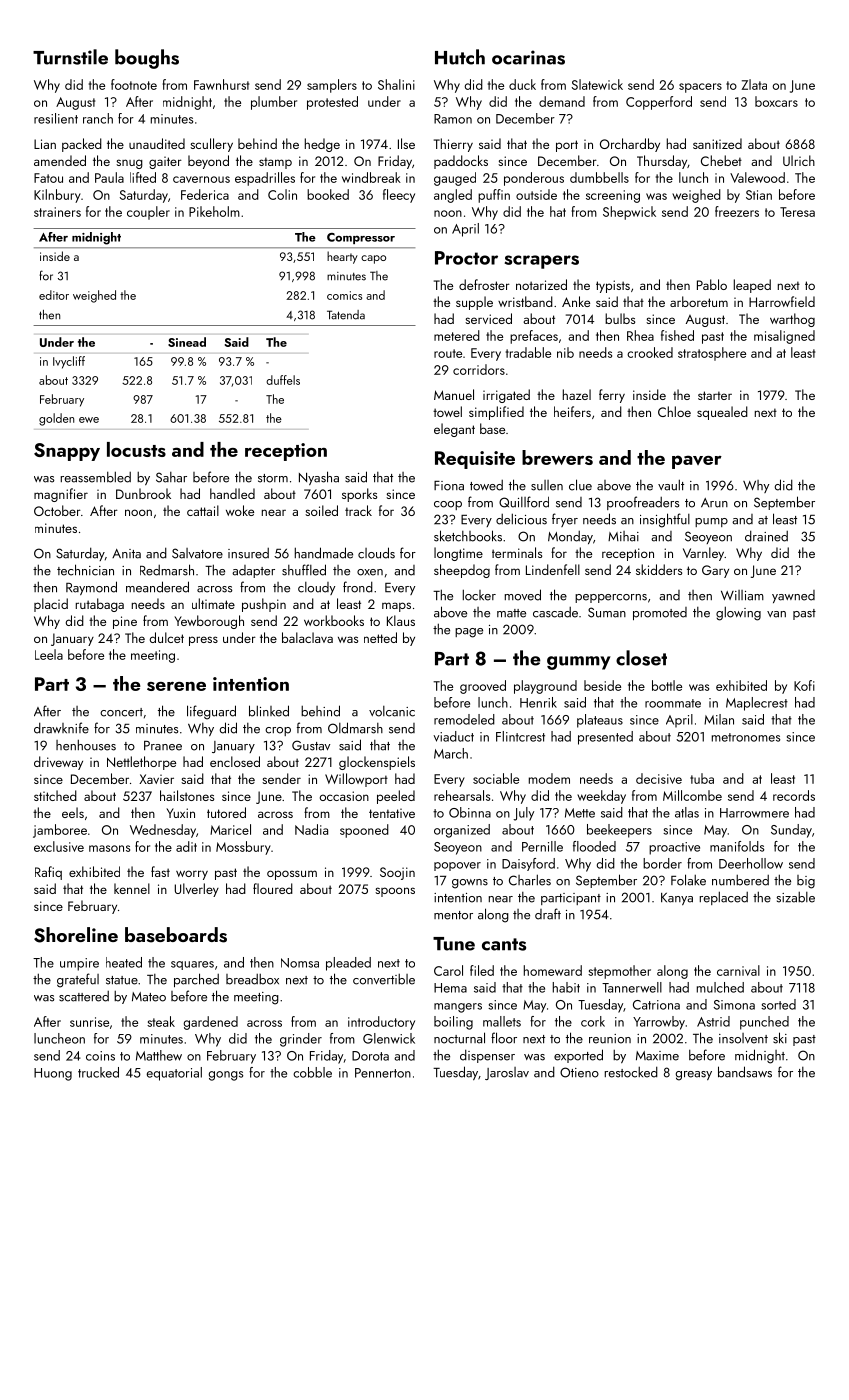  Describe the element at coordinates (147, 59) in the screenshot. I see `boughs` at that location.
